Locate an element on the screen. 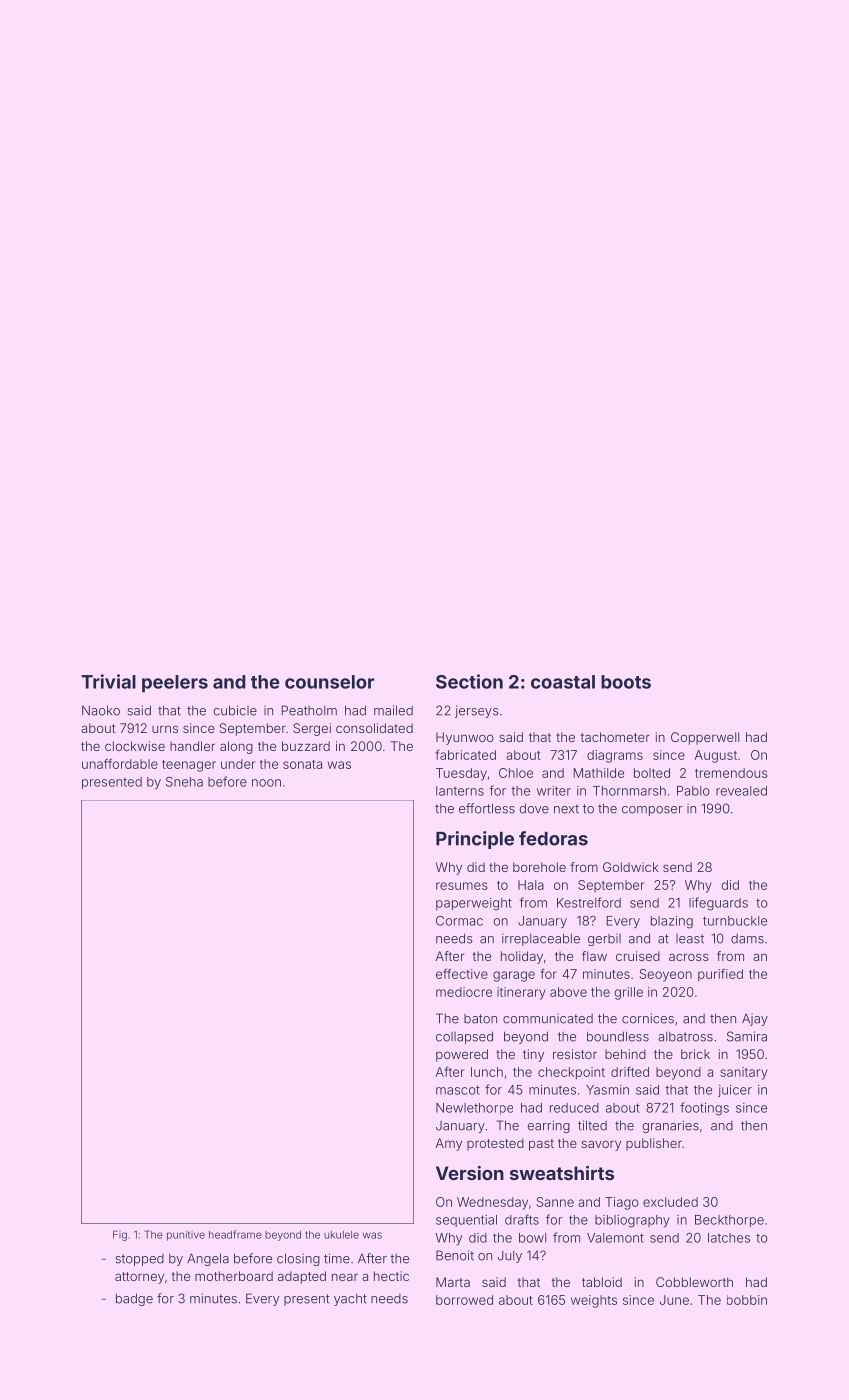 The width and height of the screenshot is (849, 1400). yacht is located at coordinates (350, 1300).
